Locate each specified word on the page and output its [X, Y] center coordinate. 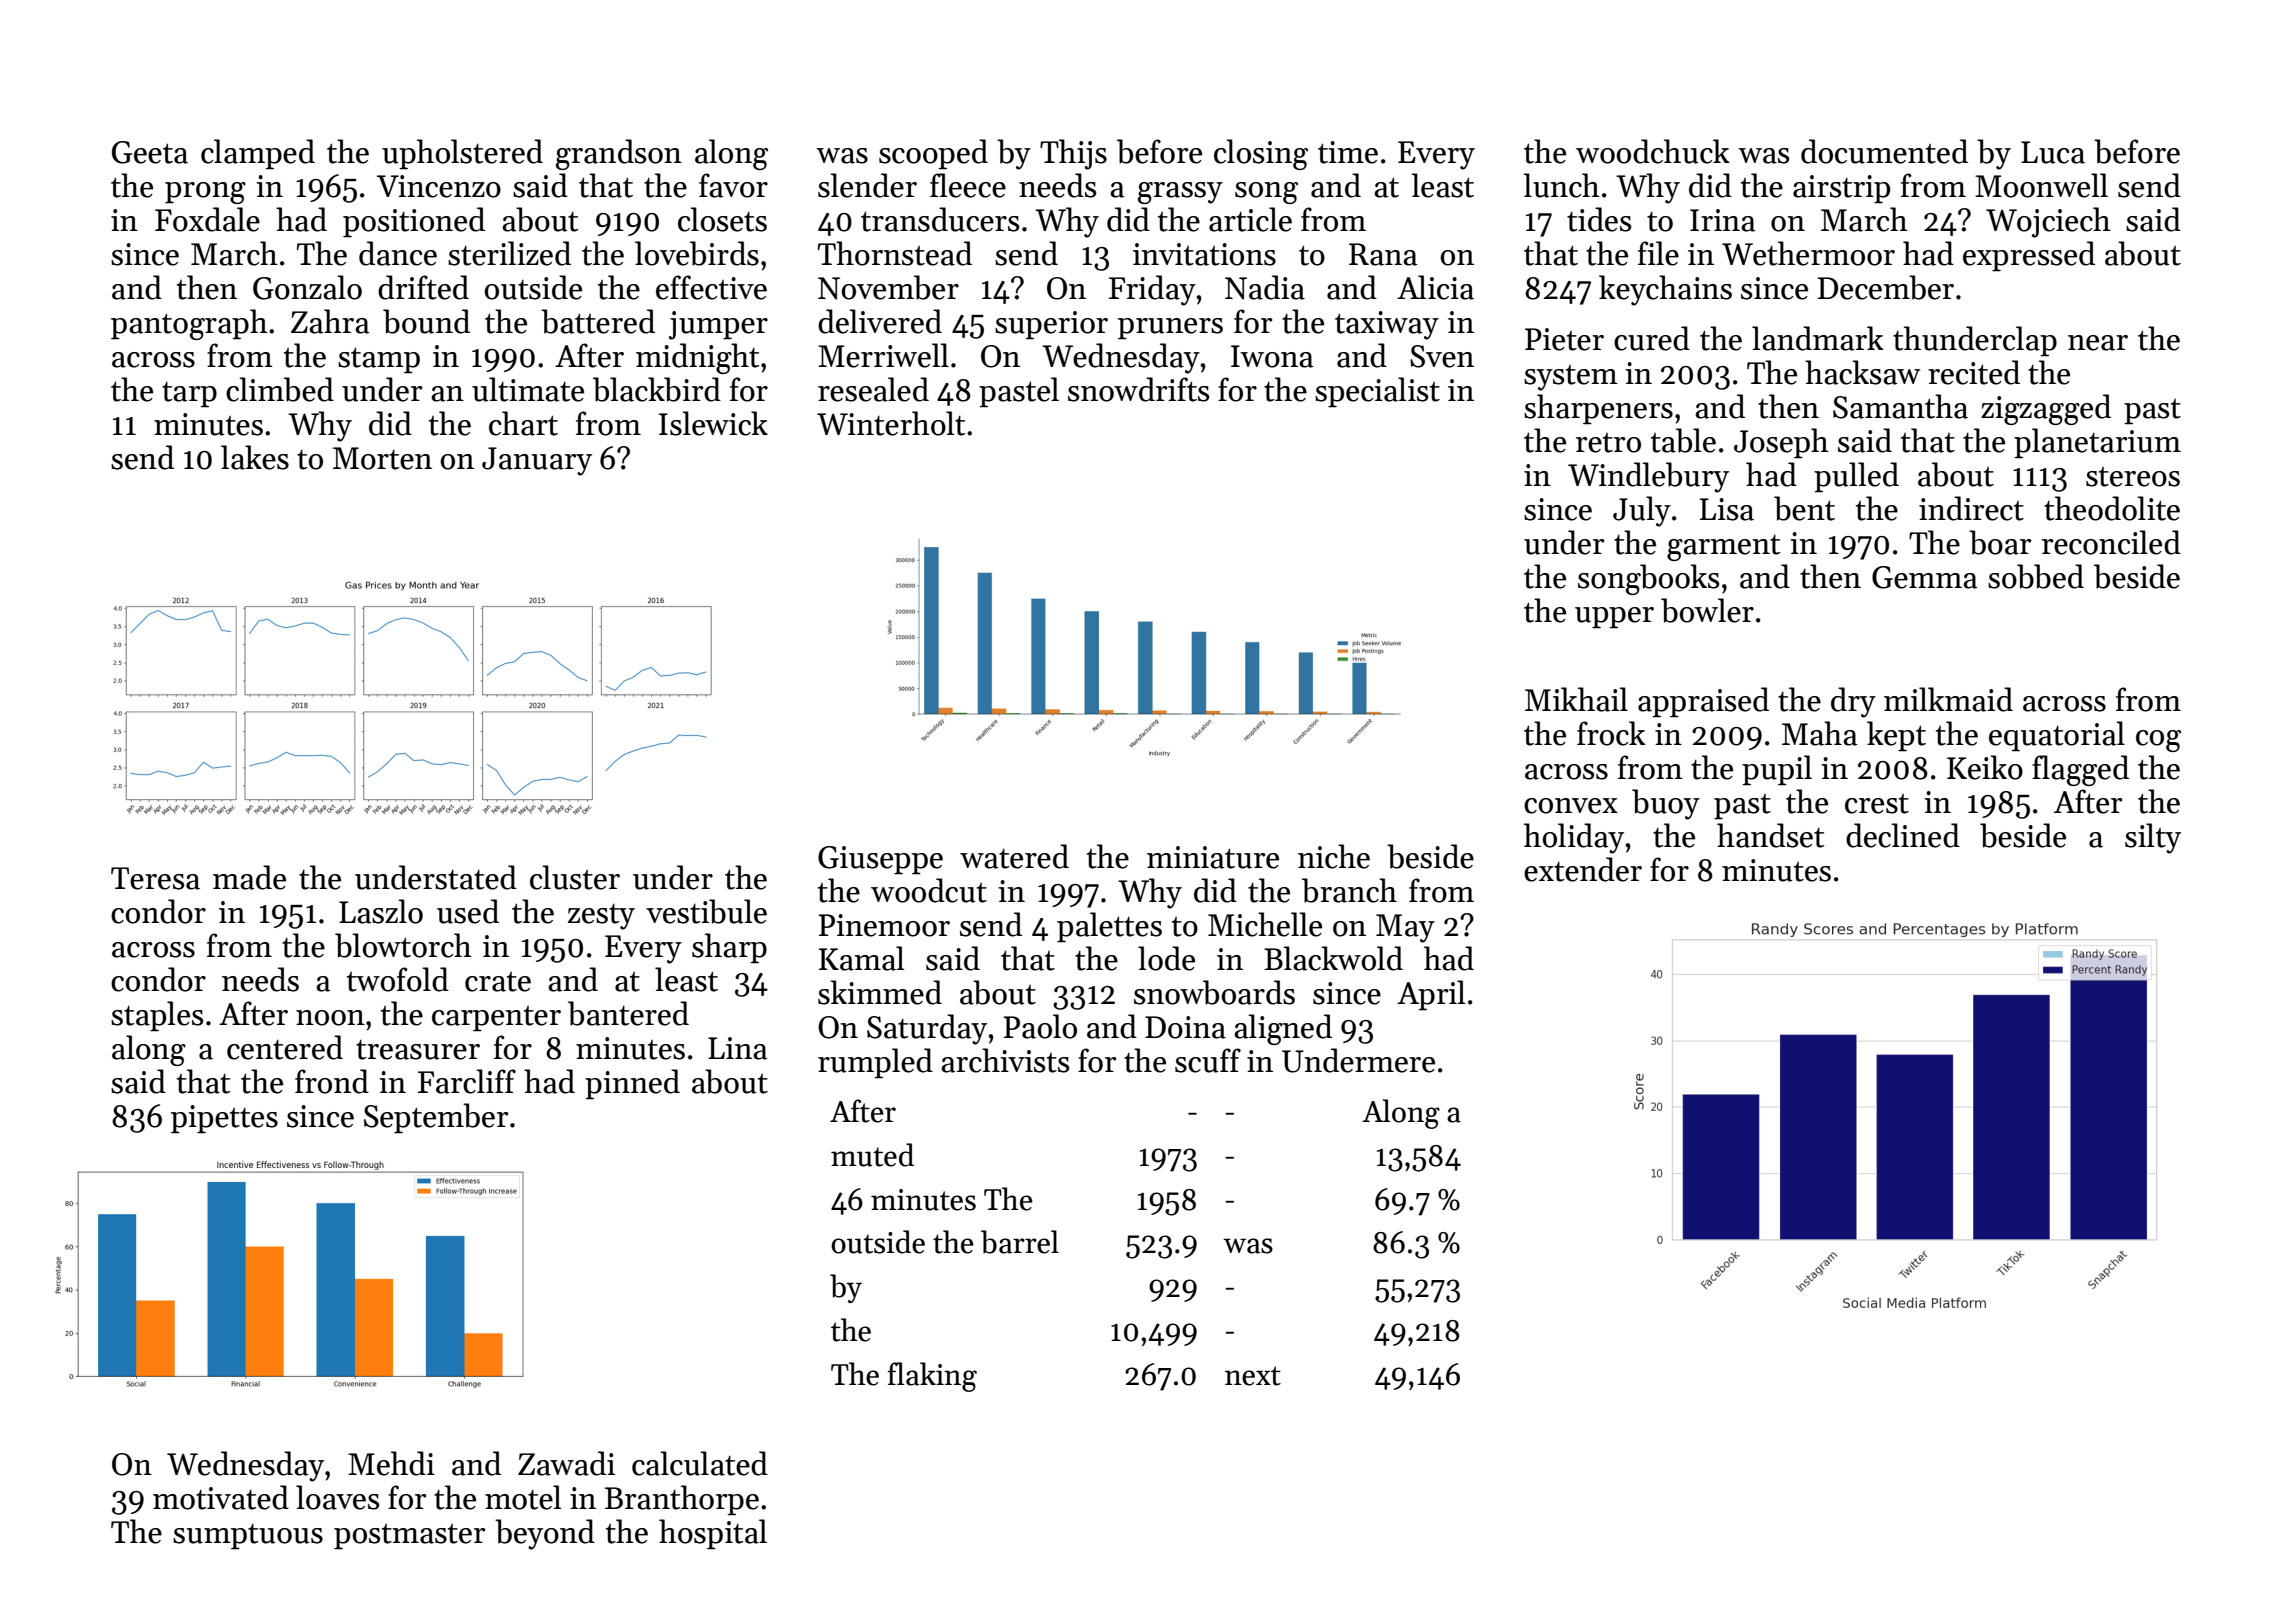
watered [1014, 856]
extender [1583, 869]
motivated [221, 1497]
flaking [932, 1377]
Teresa [155, 878]
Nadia [1265, 287]
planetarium [2097, 443]
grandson [619, 154]
